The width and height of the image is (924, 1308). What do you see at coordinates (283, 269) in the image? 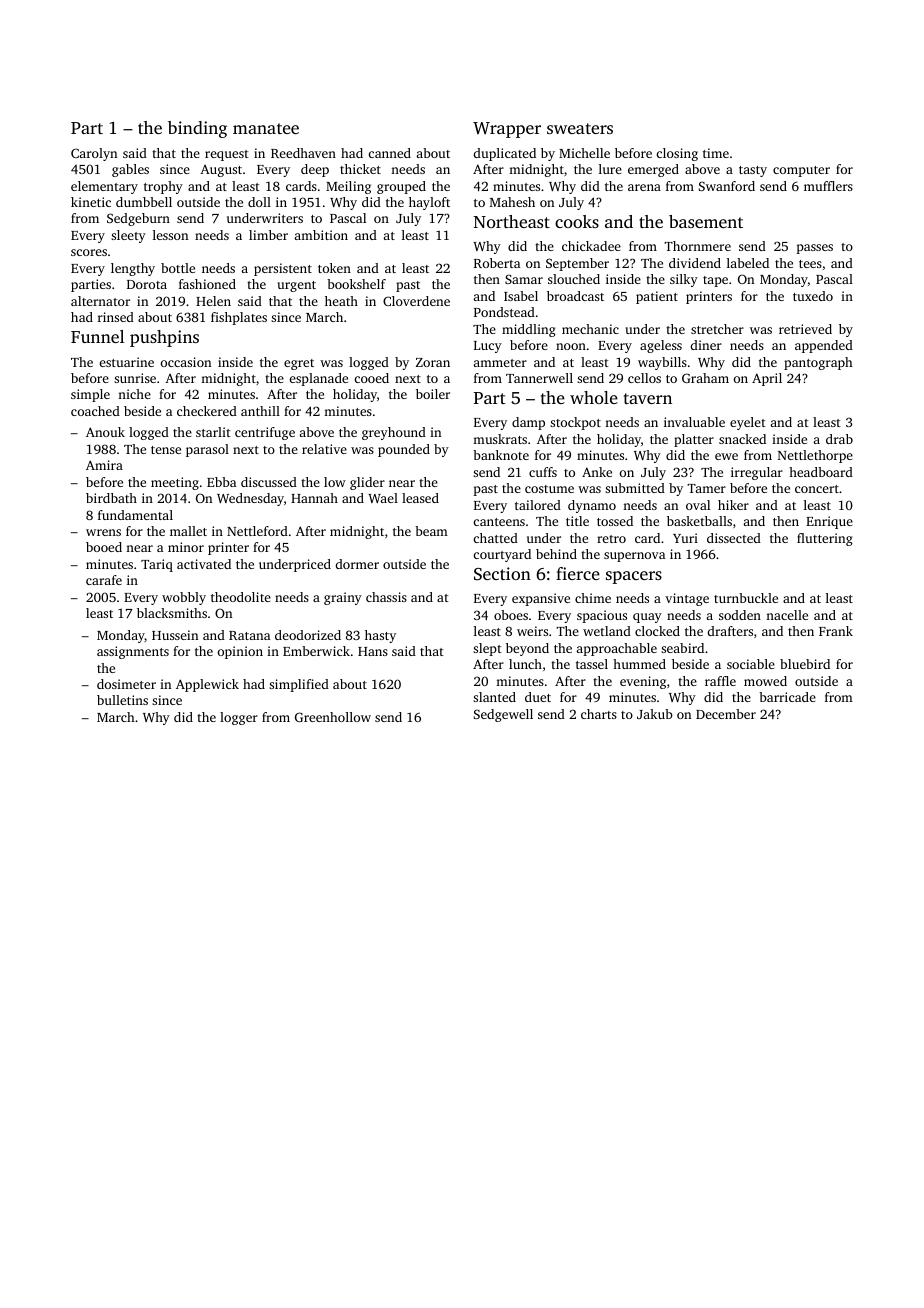
I see `persistent` at bounding box center [283, 269].
